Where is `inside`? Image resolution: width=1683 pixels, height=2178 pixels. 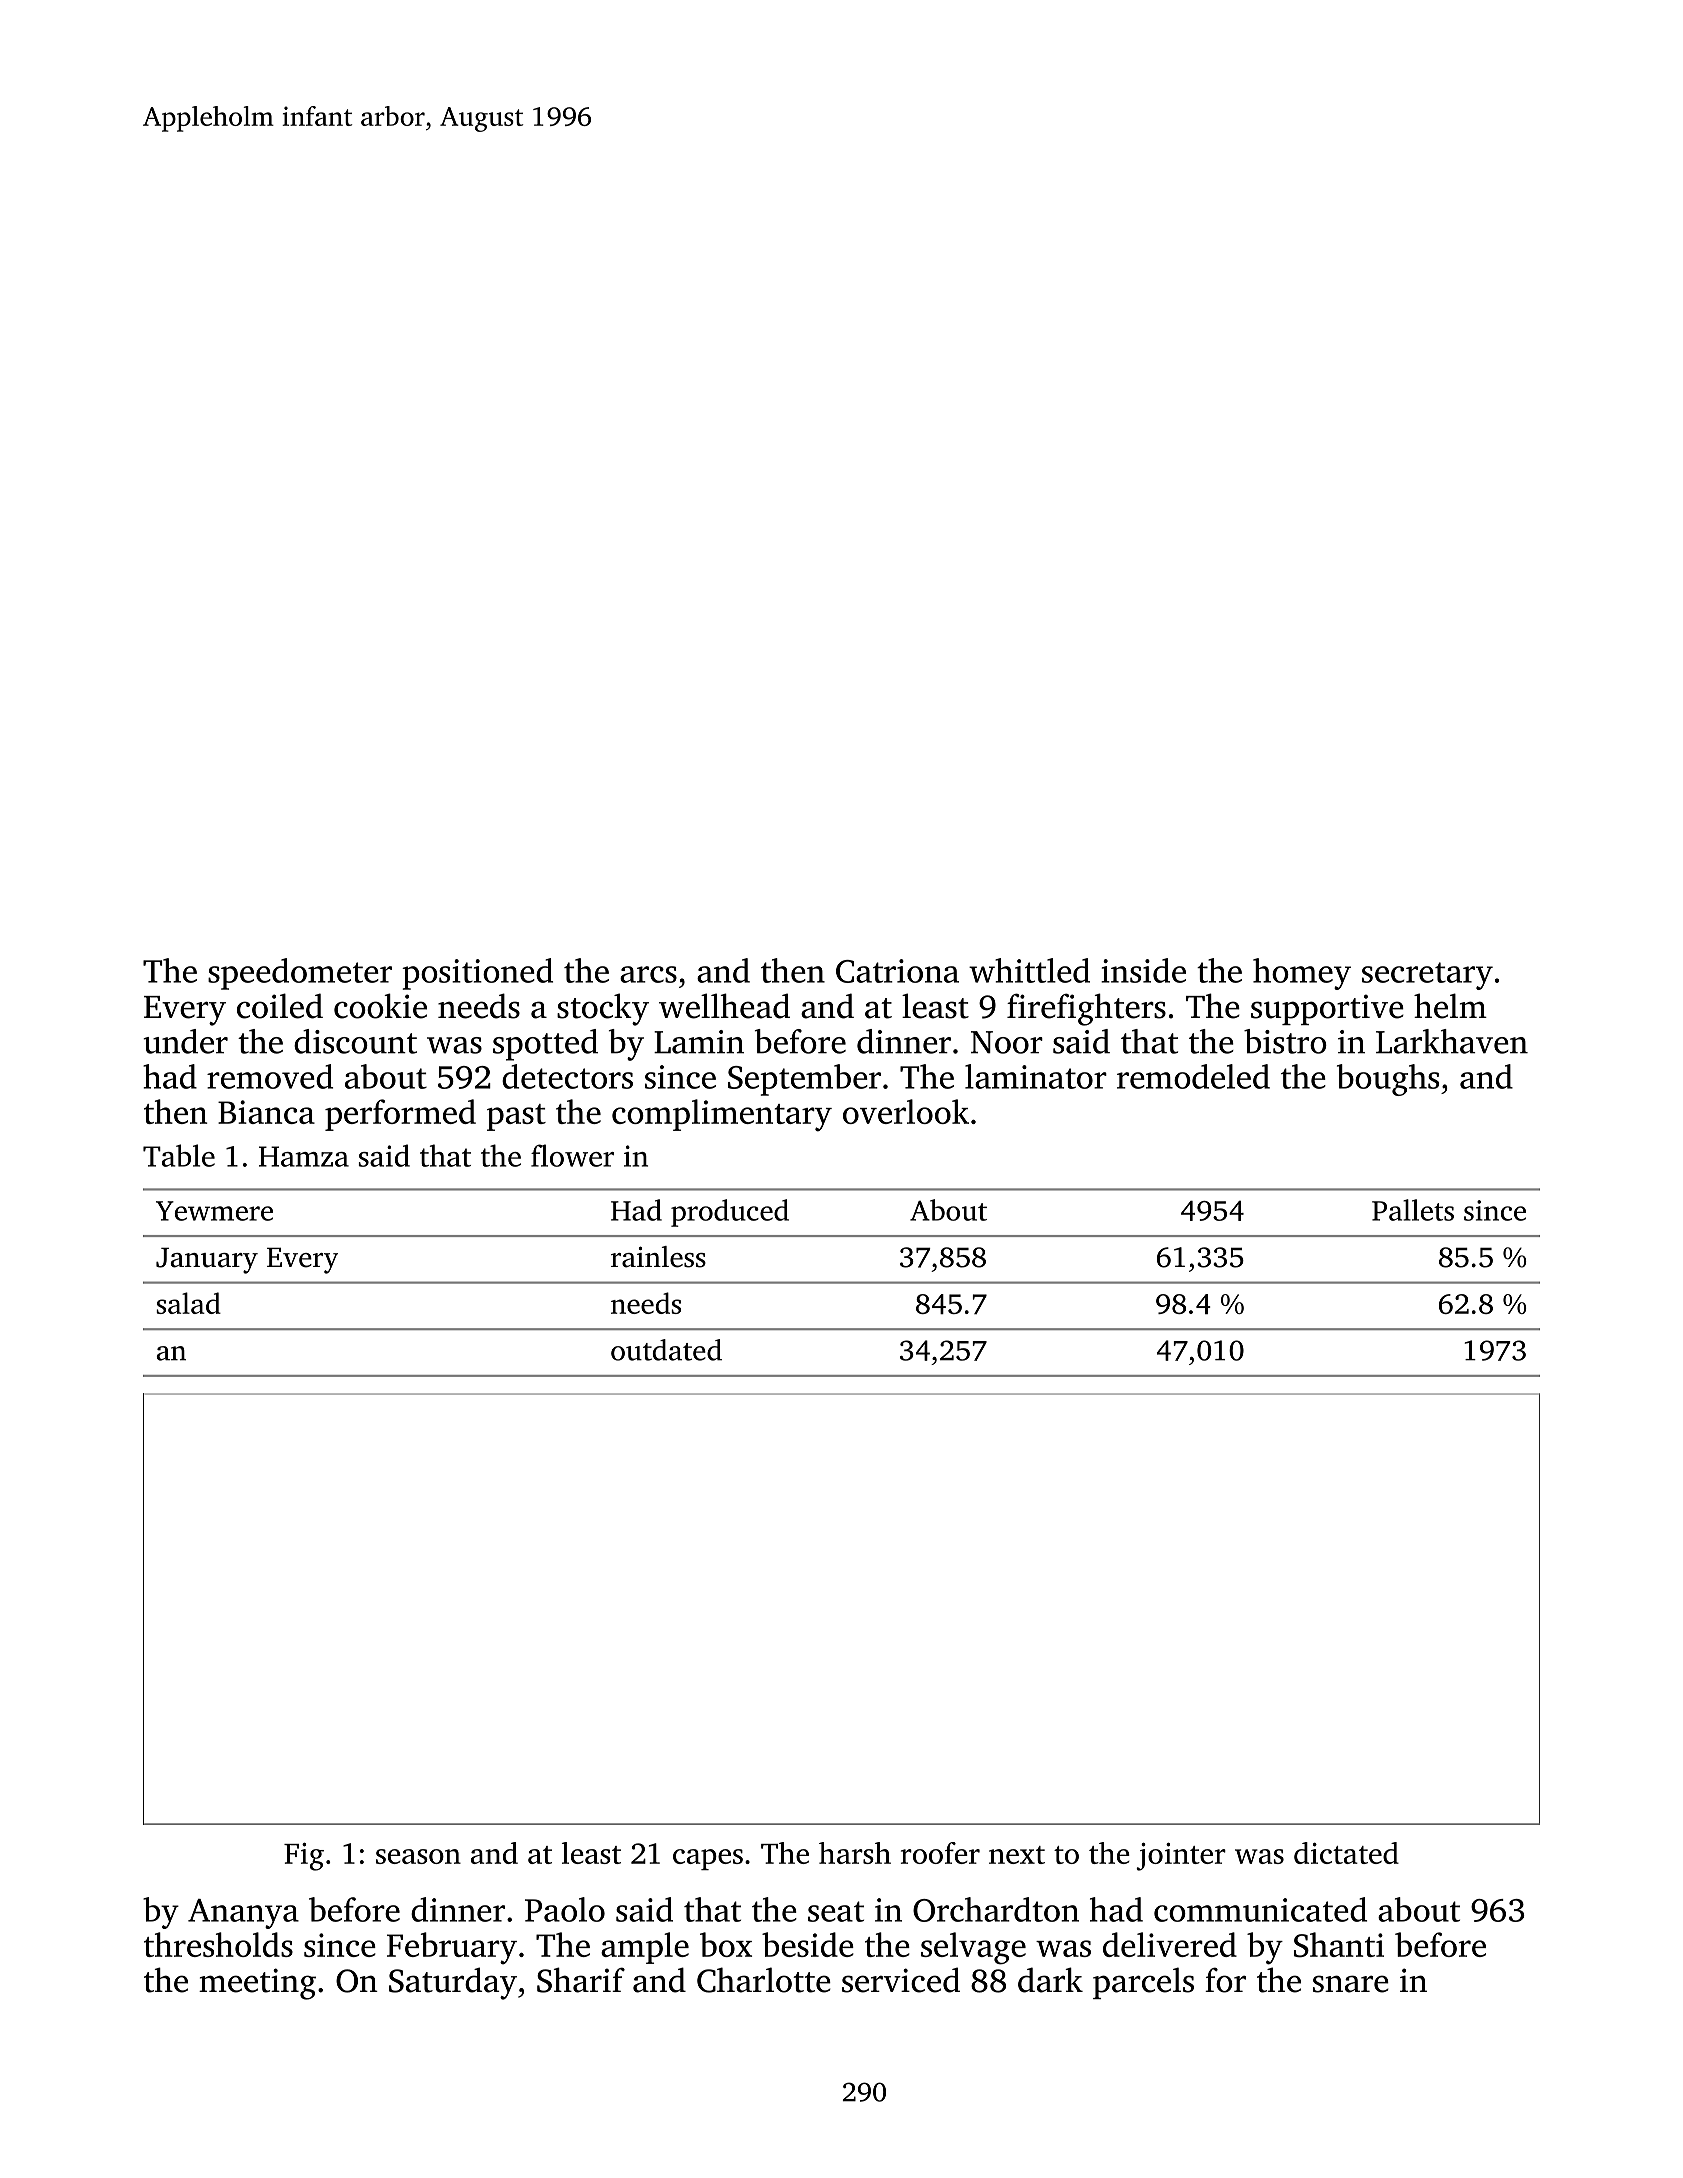 inside is located at coordinates (1143, 970).
